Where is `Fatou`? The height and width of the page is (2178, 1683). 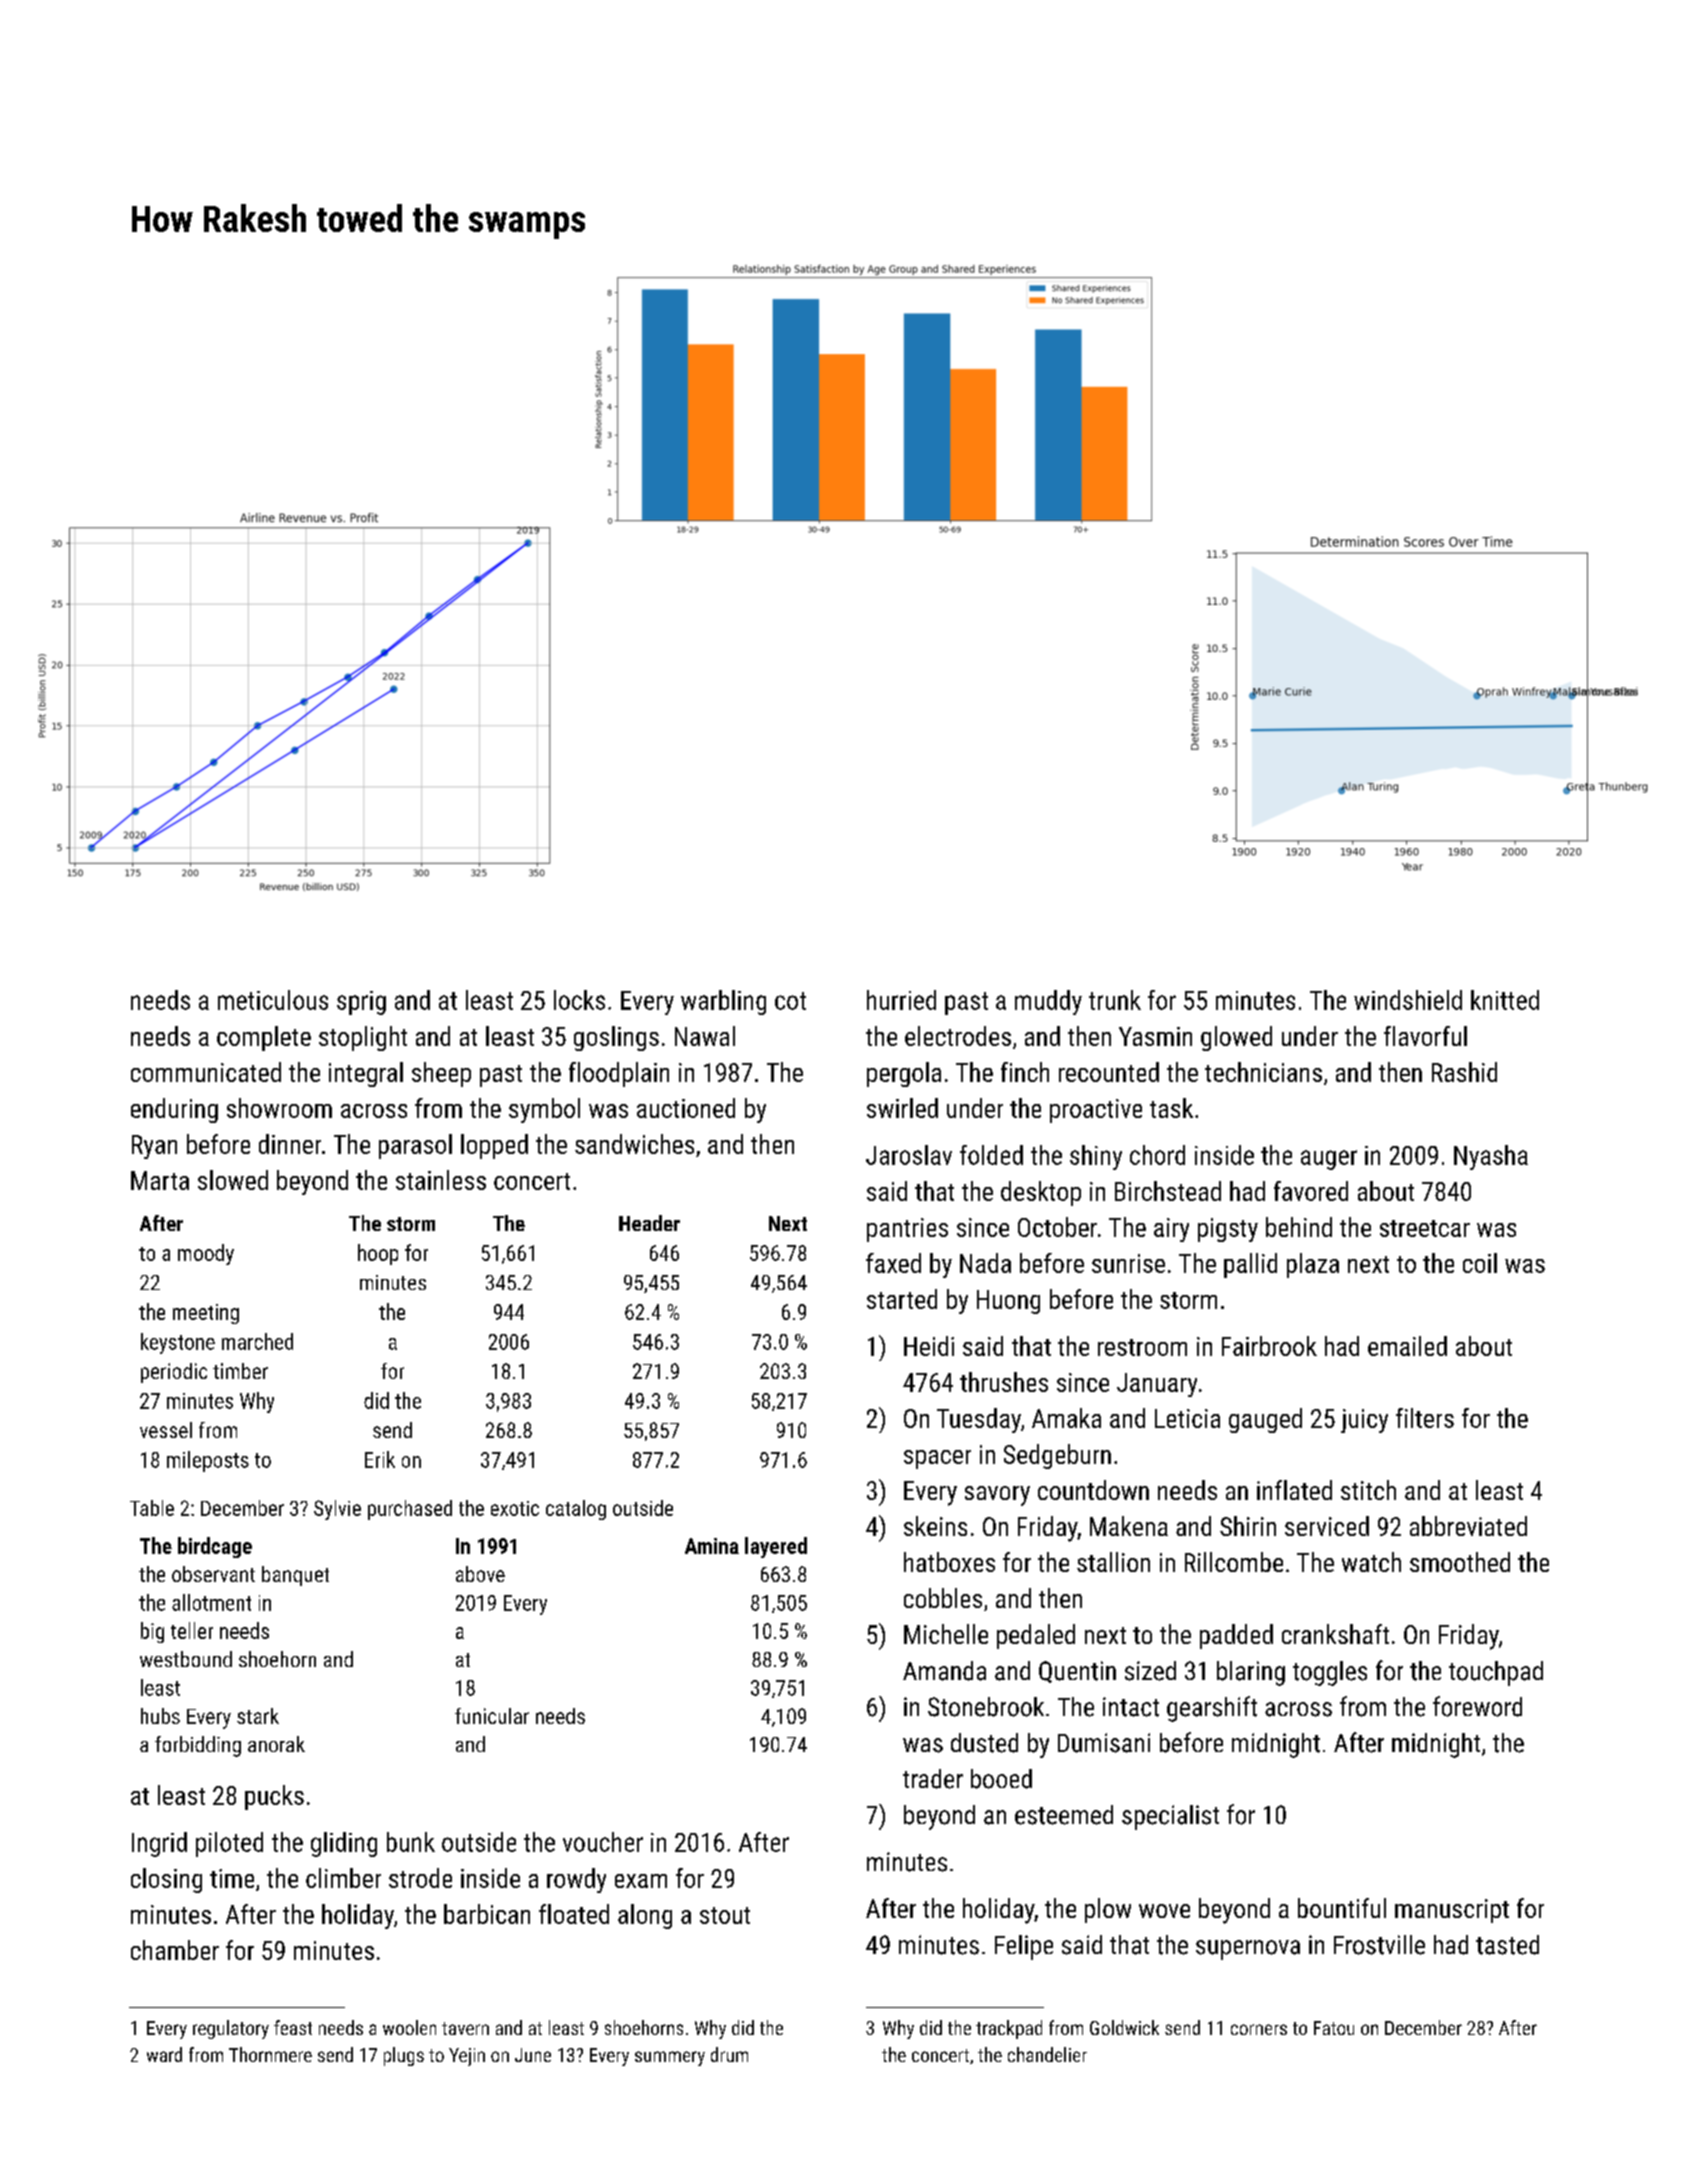 Fatou is located at coordinates (1334, 2028).
